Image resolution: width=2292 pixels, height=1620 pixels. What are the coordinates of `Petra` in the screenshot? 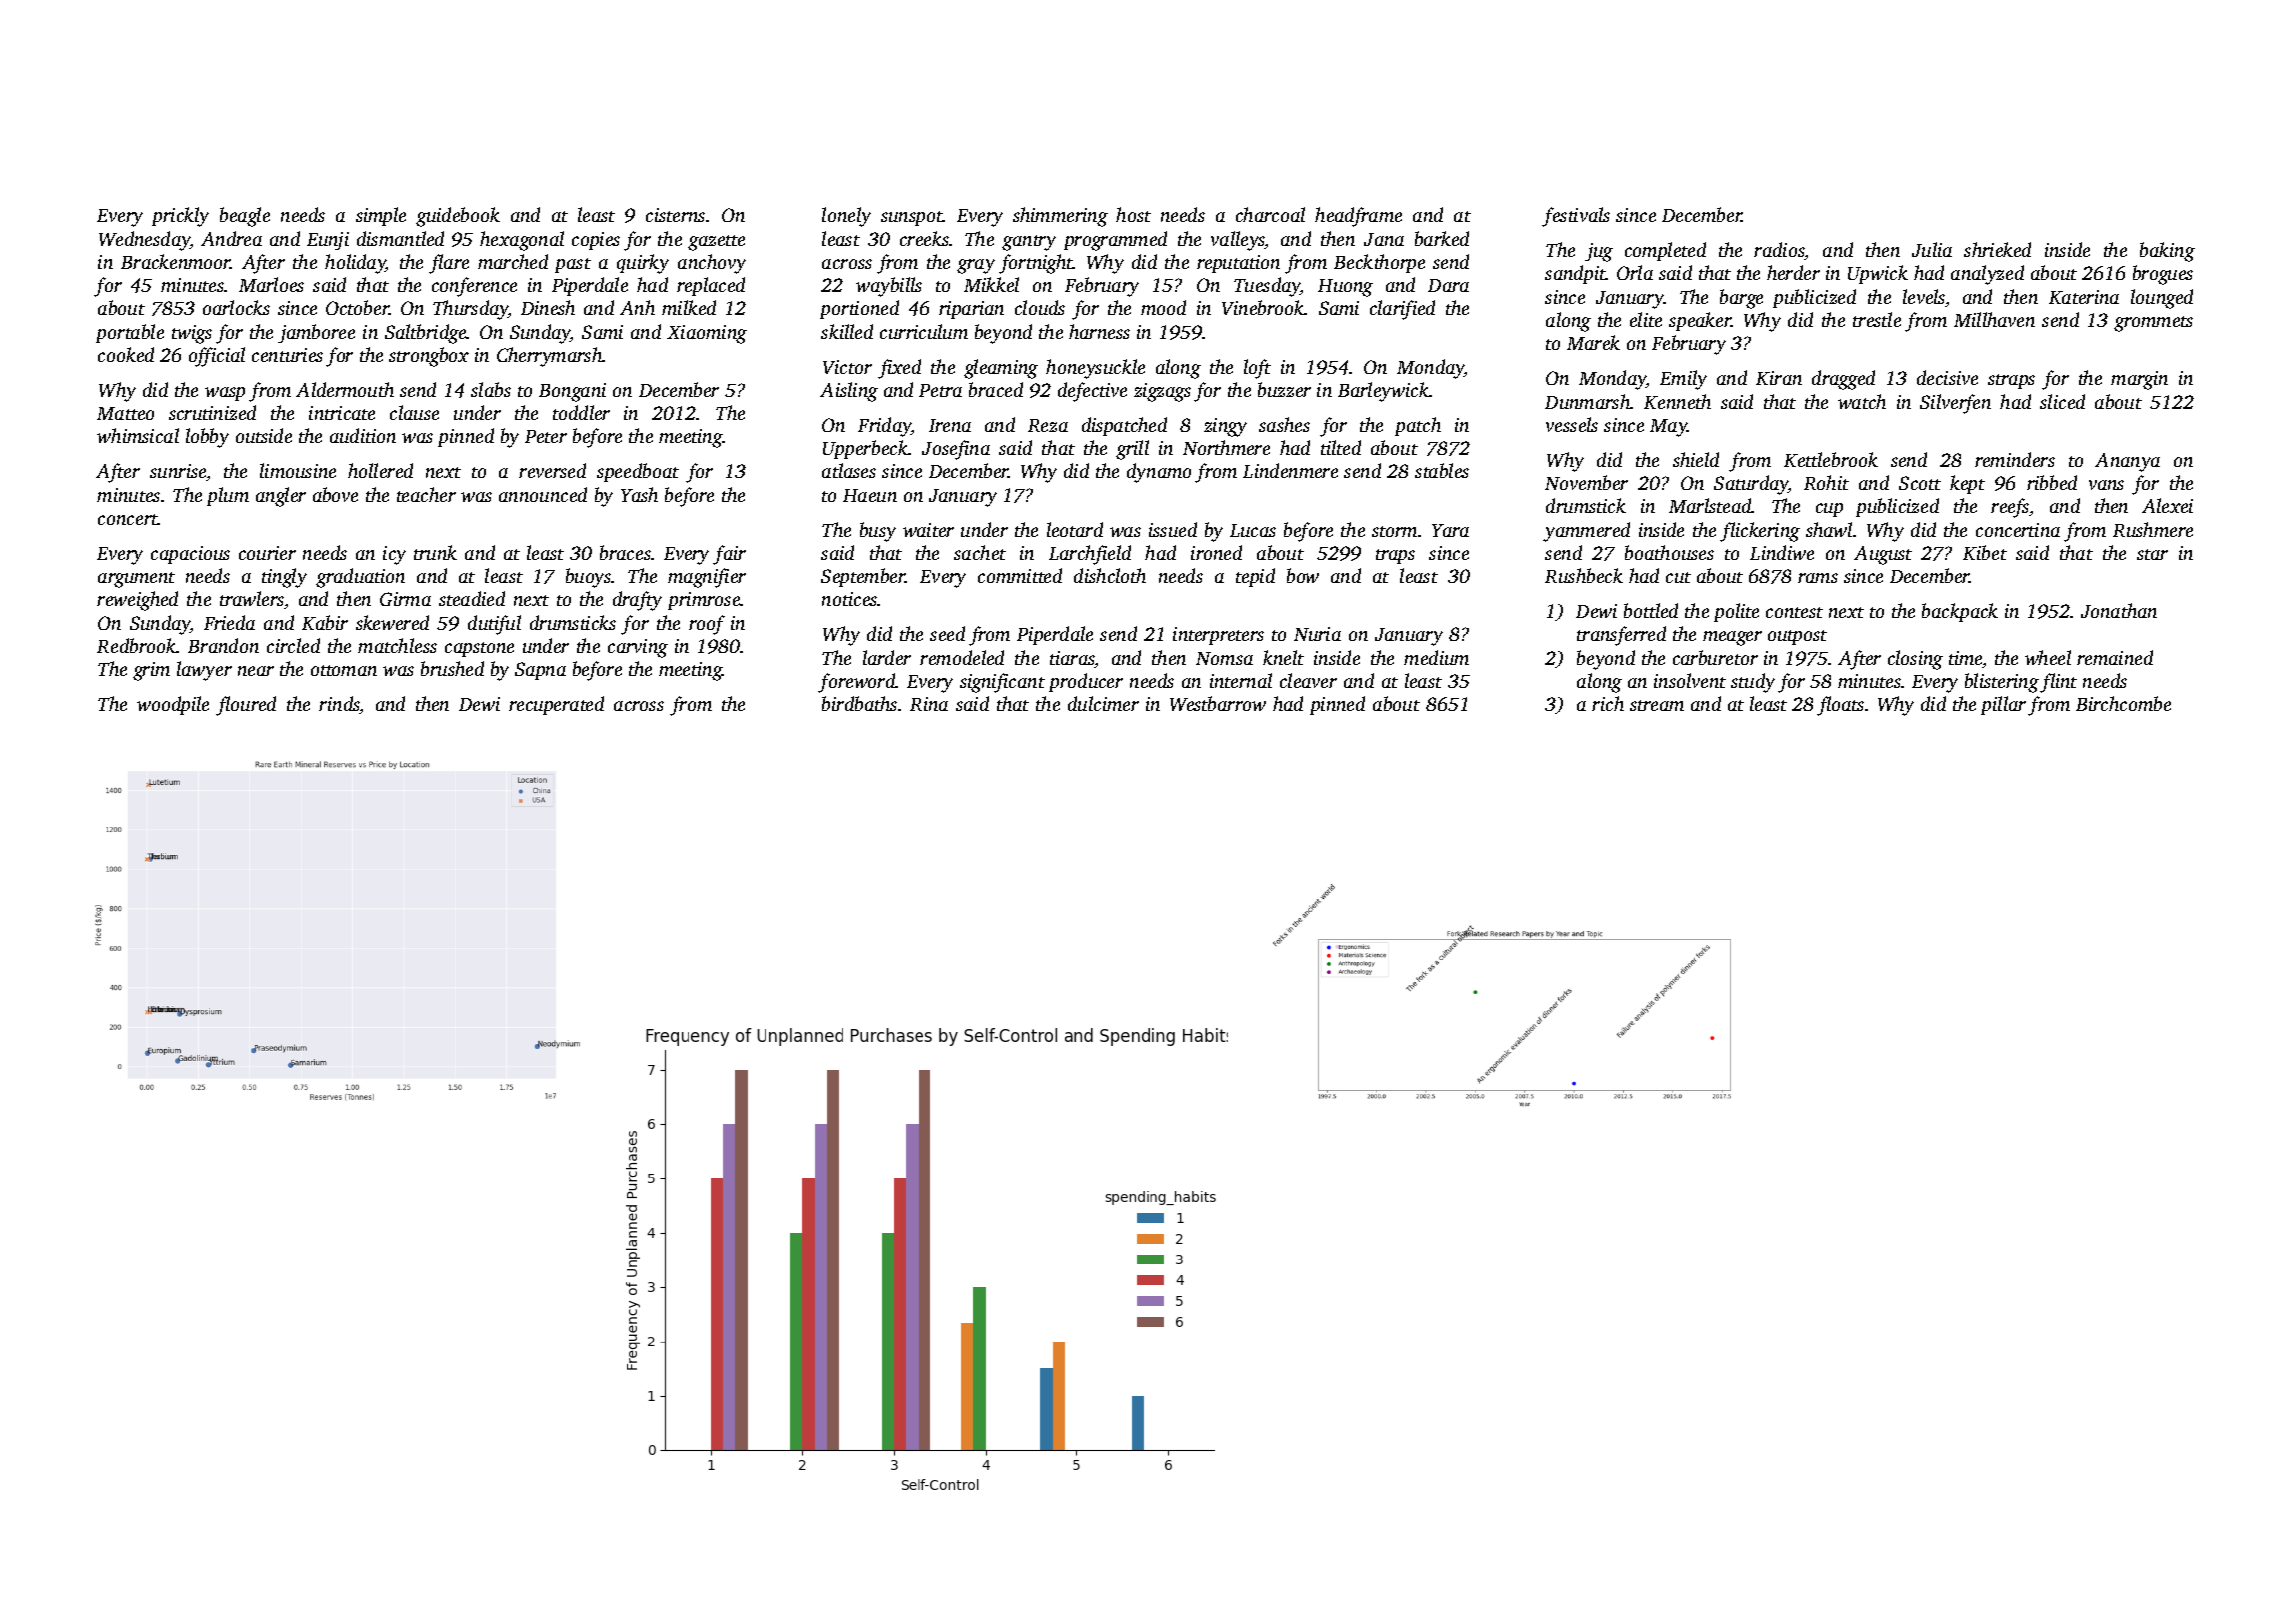 It's located at (940, 390).
